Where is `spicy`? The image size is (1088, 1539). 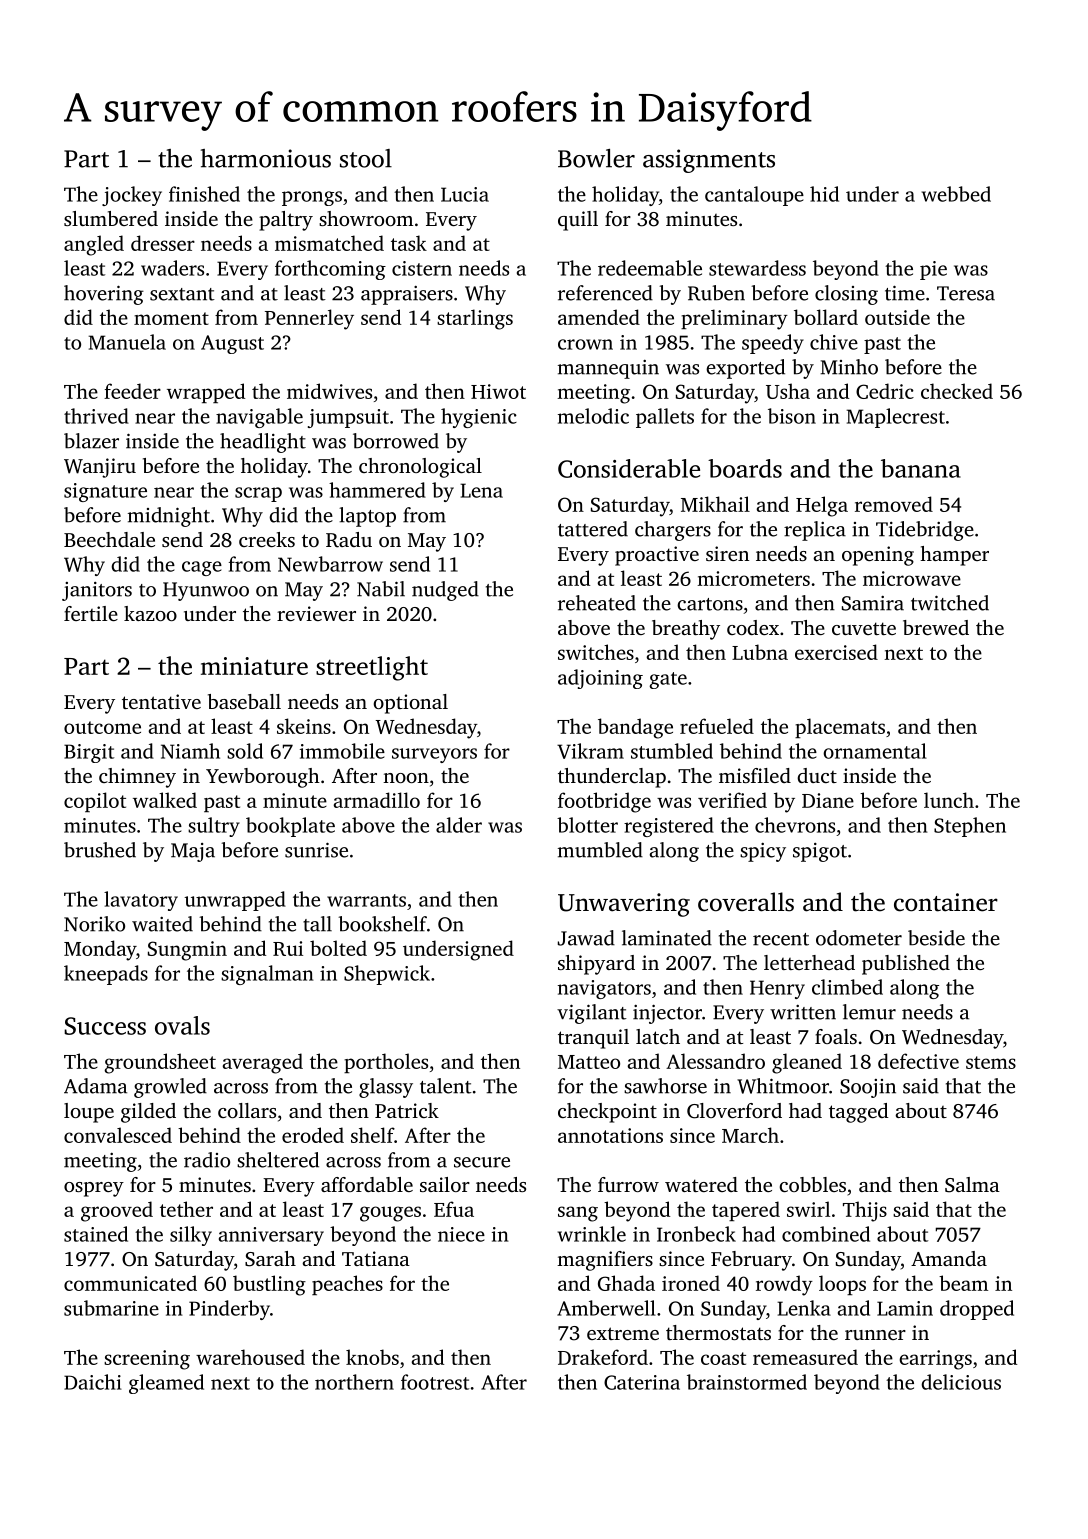 spicy is located at coordinates (763, 852).
